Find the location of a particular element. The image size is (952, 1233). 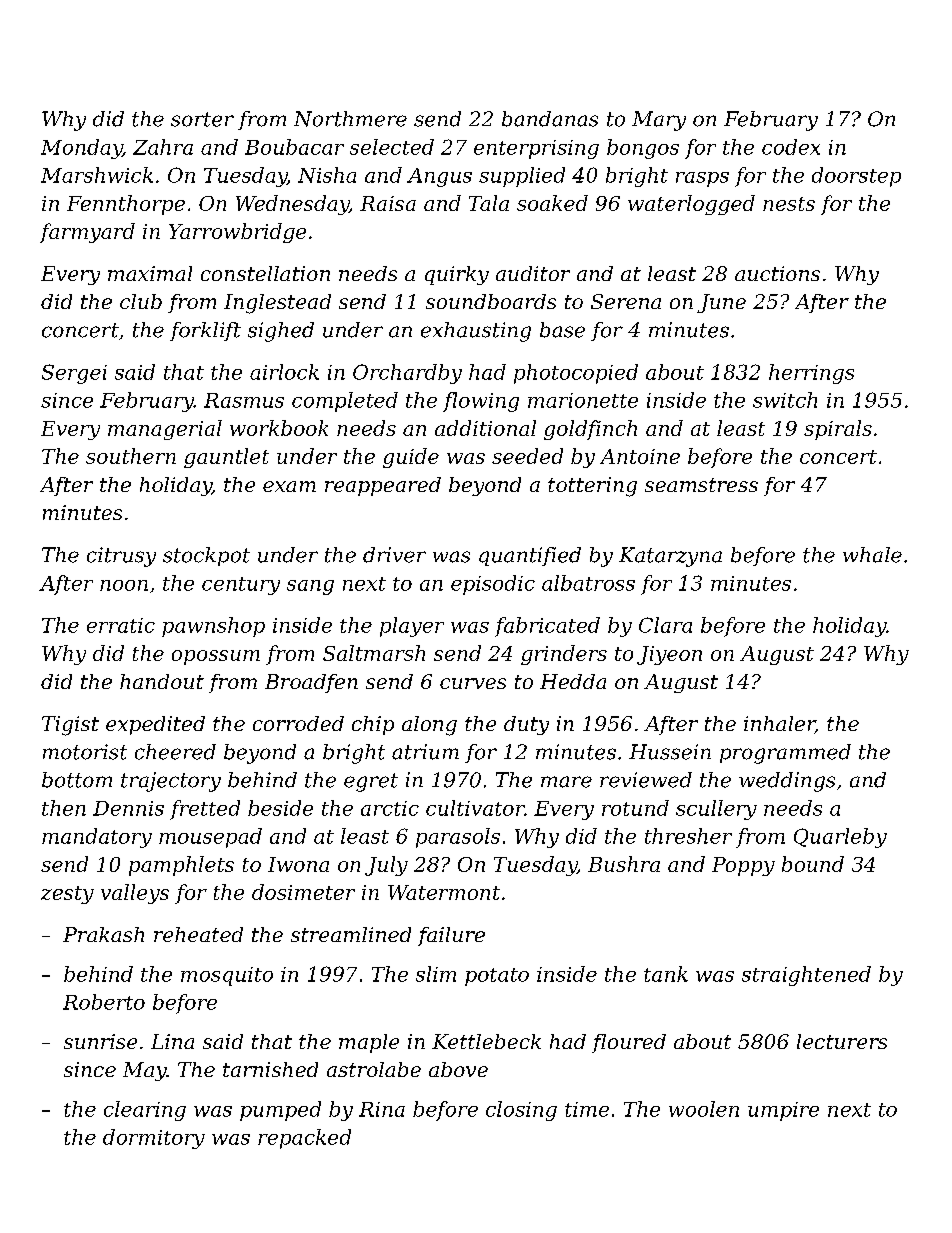

closing is located at coordinates (521, 1111).
